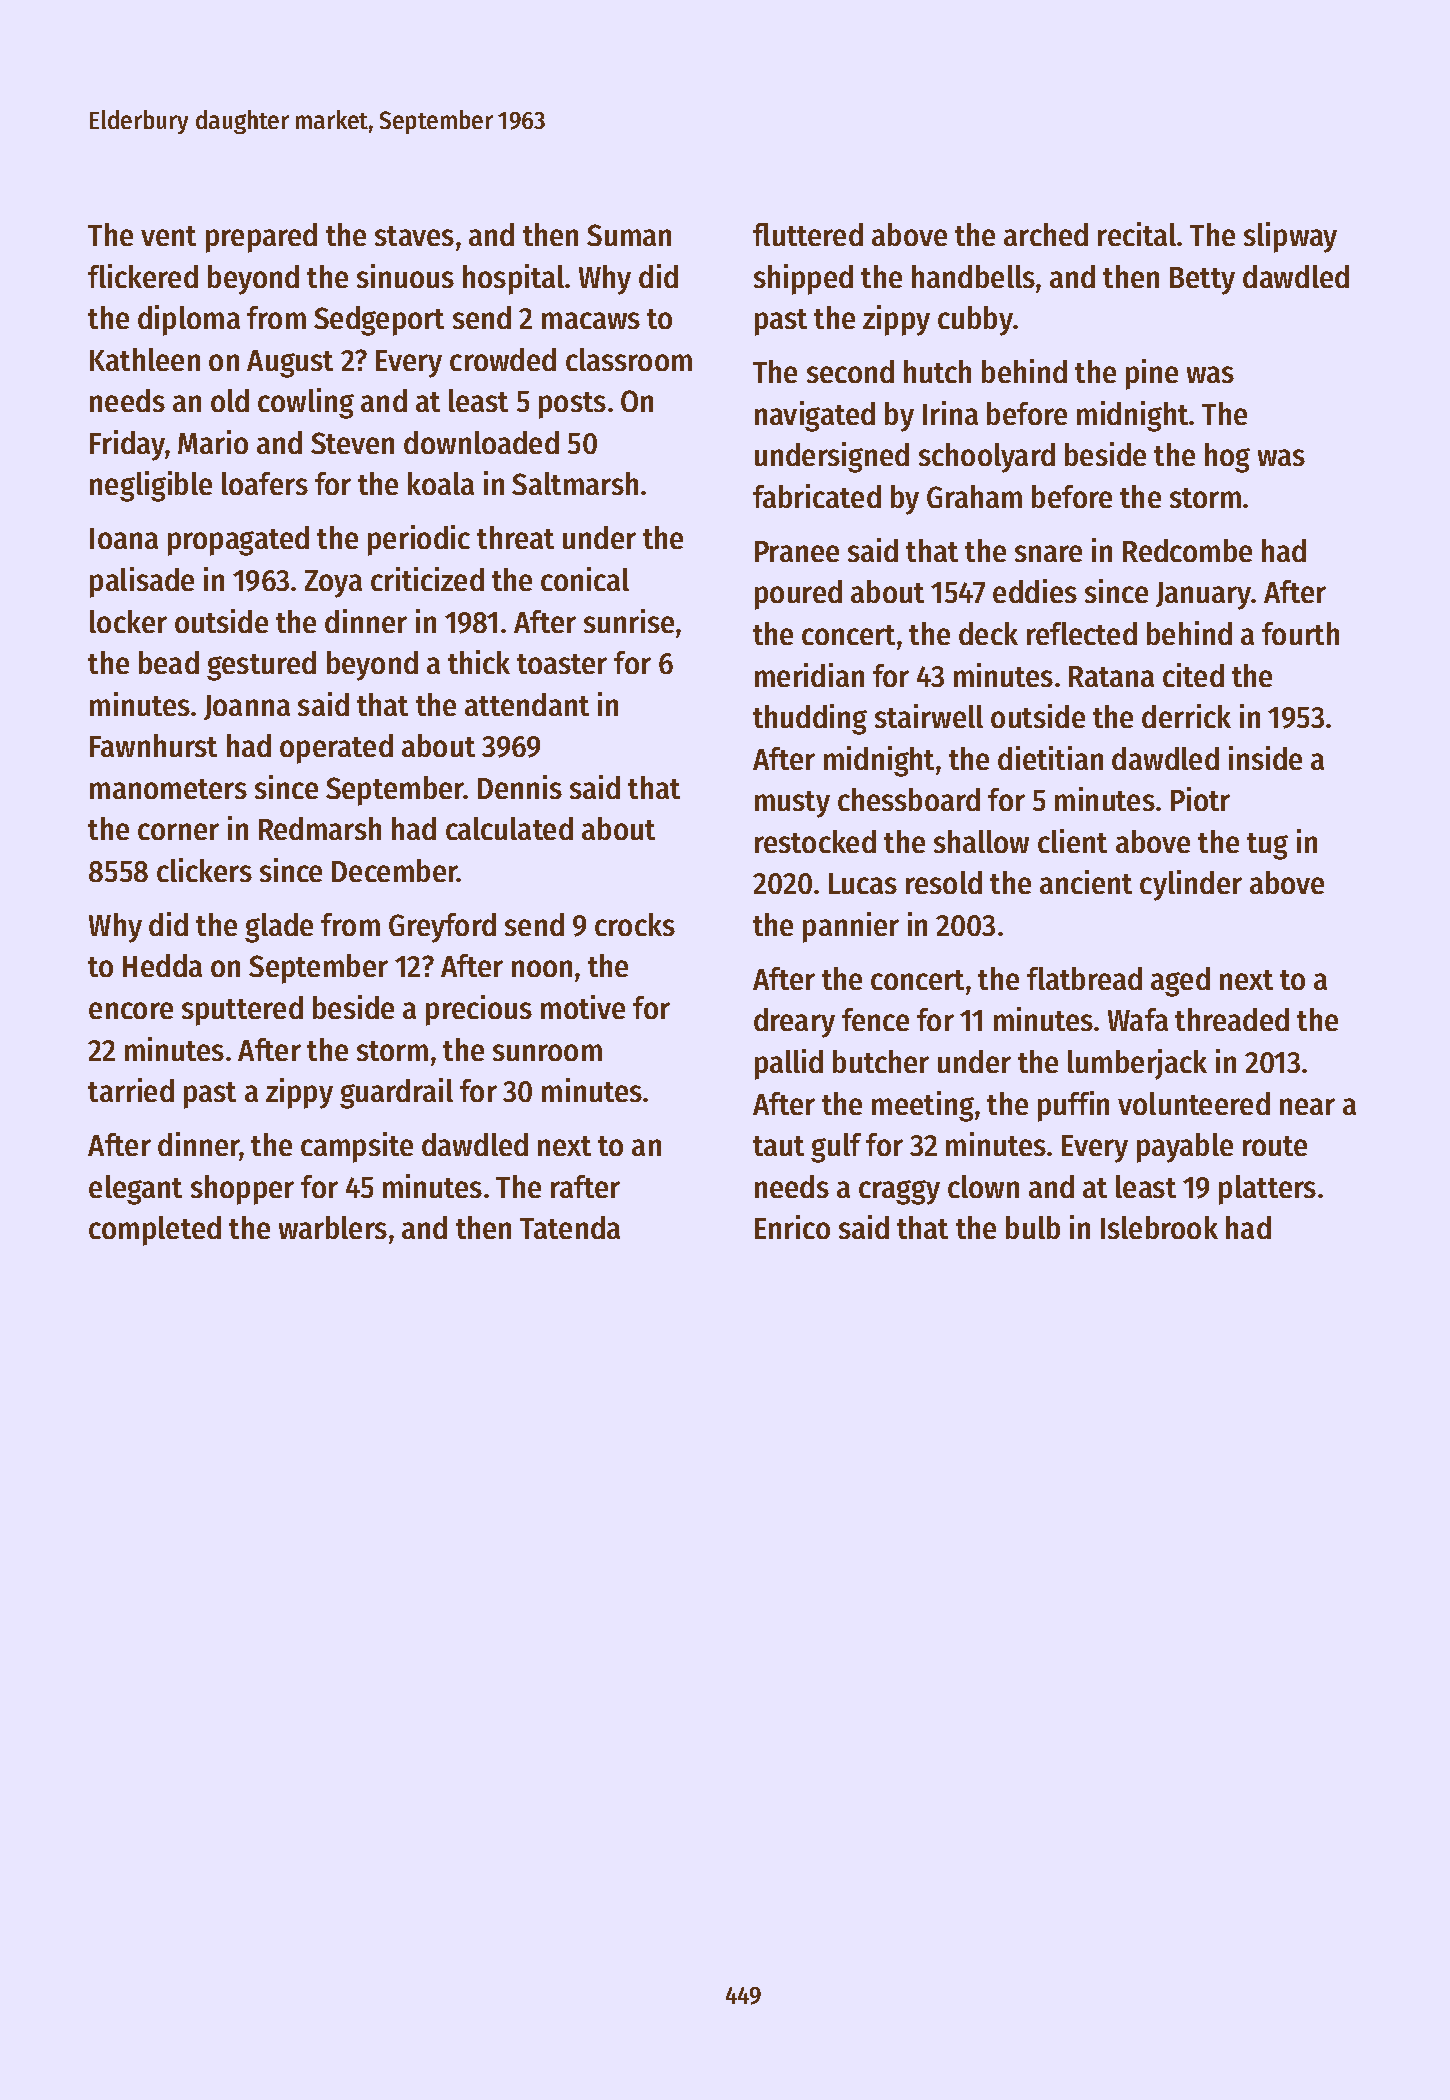 This screenshot has width=1450, height=2100. Describe the element at coordinates (1033, 1227) in the screenshot. I see `bulb` at that location.
